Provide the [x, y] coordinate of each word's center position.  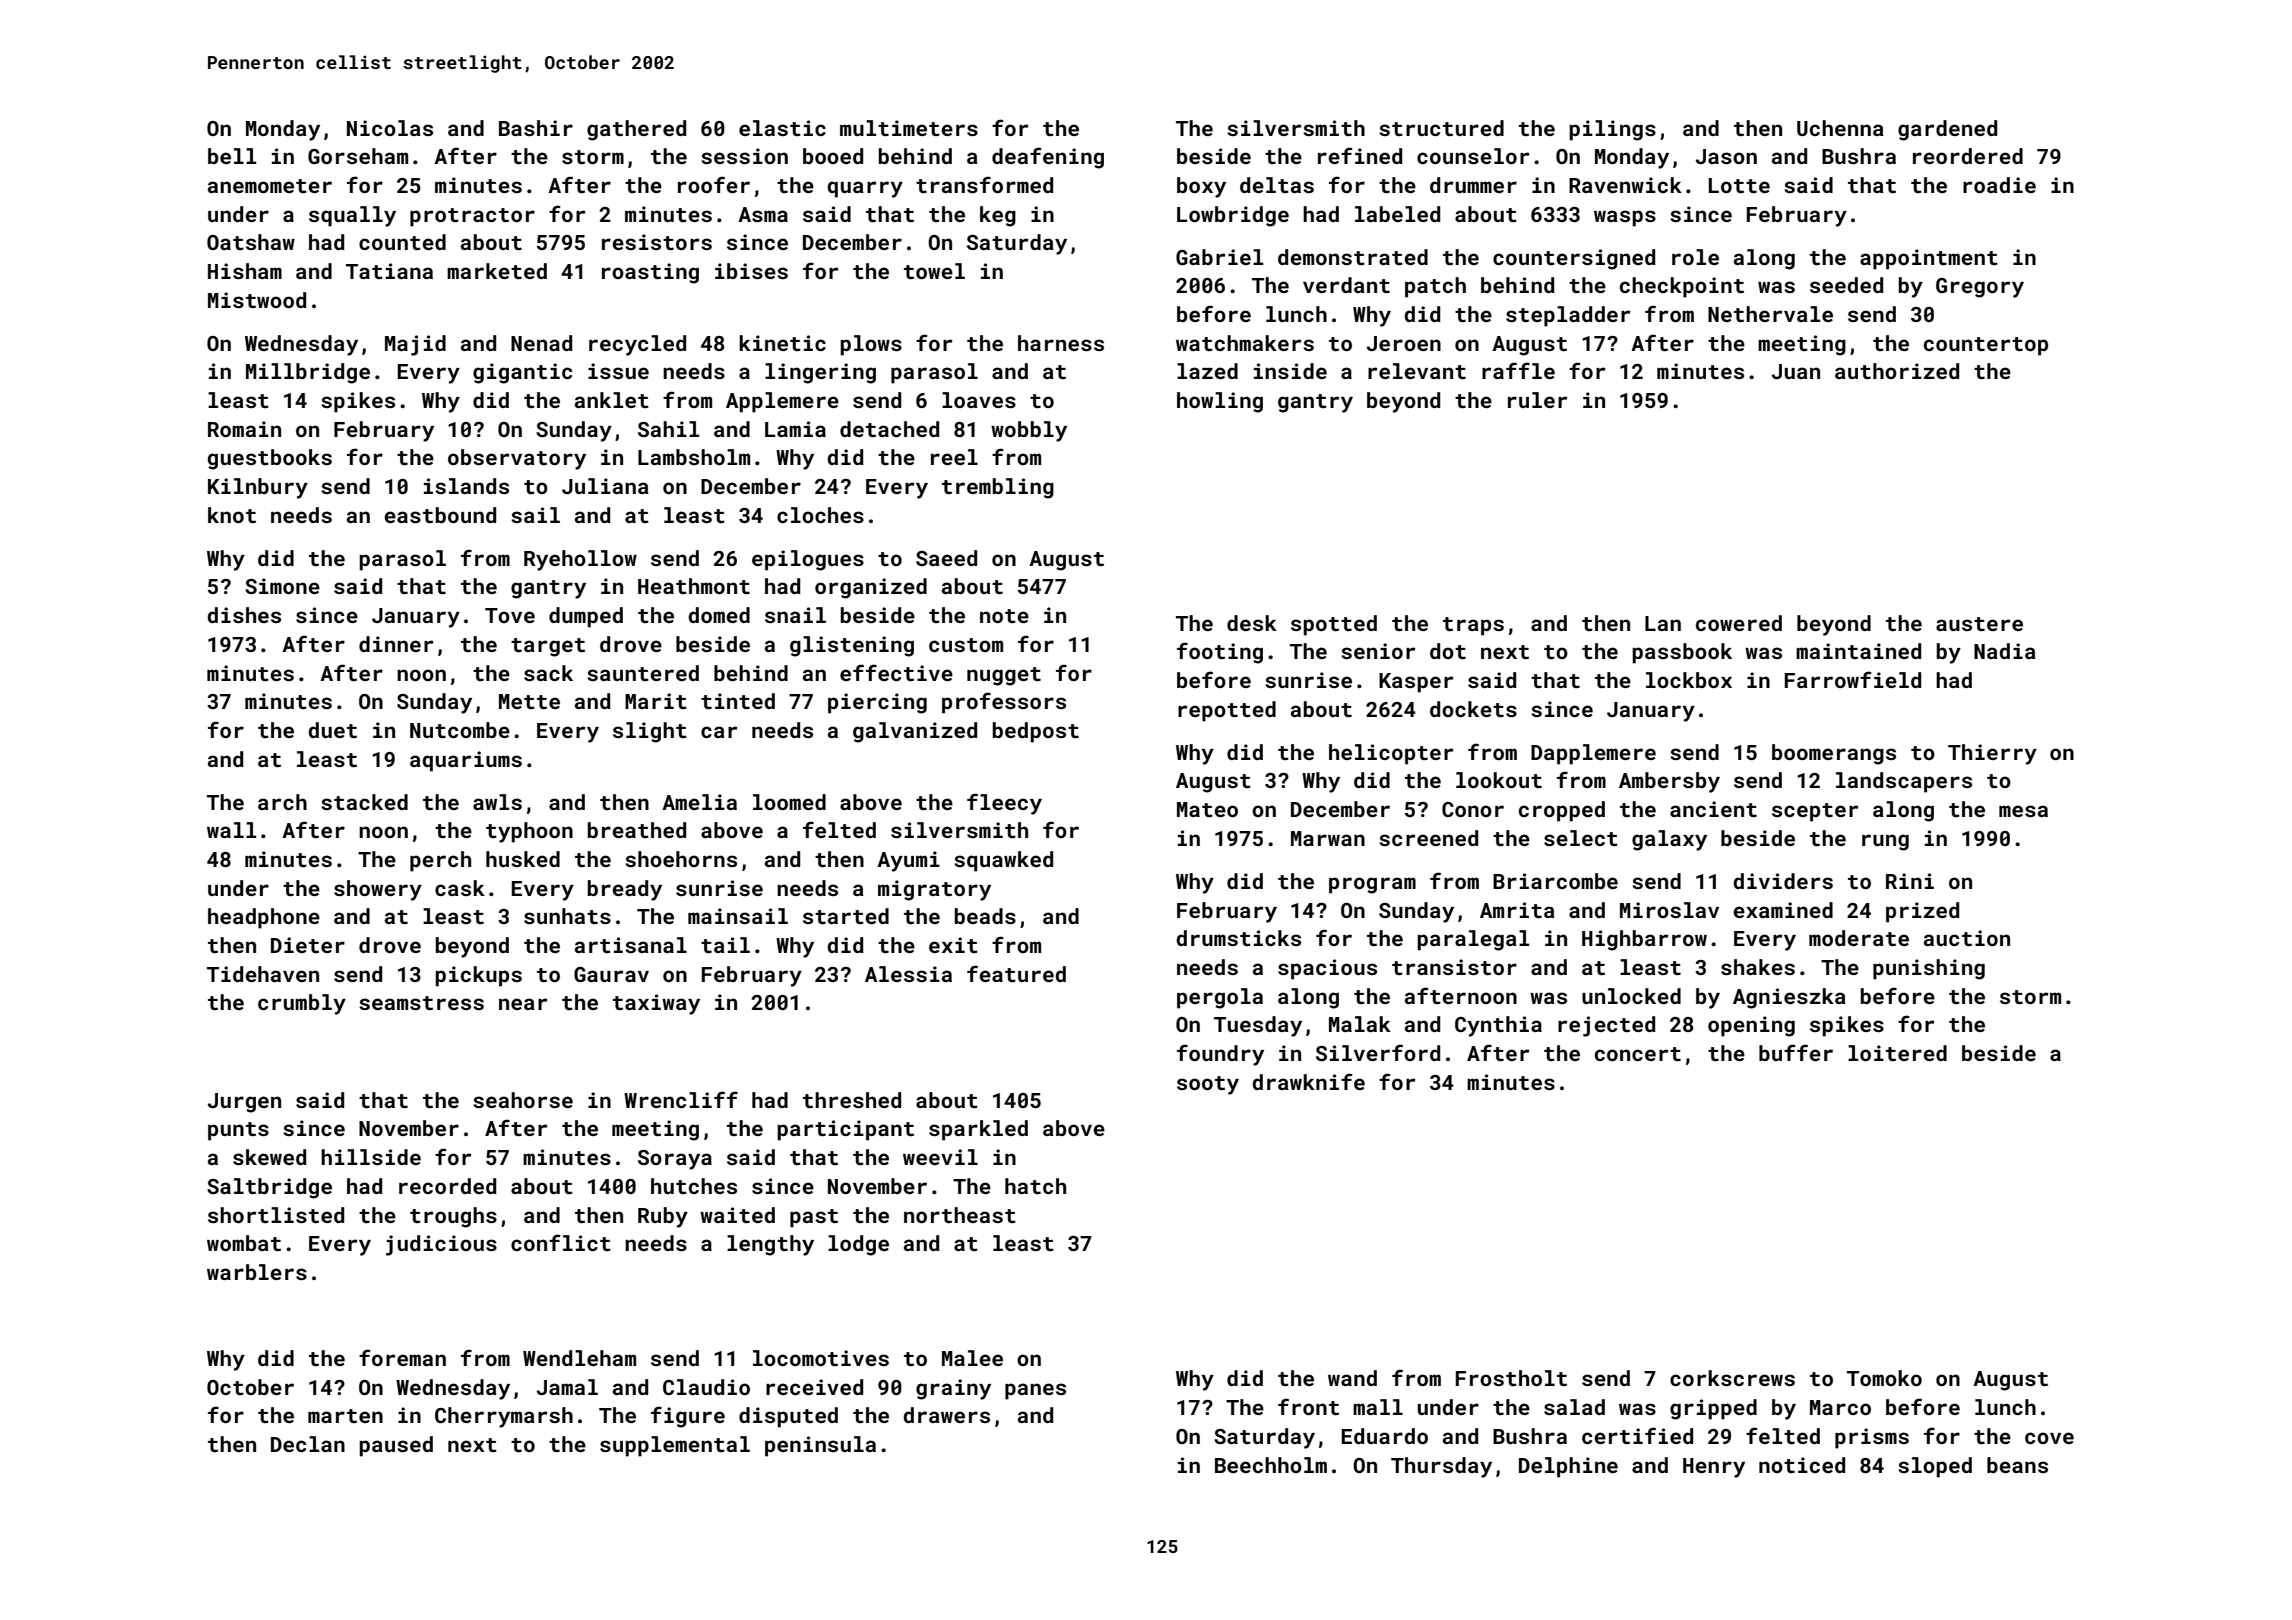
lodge [858, 1245]
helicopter [1391, 754]
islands [466, 486]
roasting [650, 273]
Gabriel [1219, 257]
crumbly [302, 1004]
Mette [529, 701]
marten [345, 1416]
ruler [1537, 400]
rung [1885, 842]
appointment [1929, 259]
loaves [979, 400]
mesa [2023, 811]
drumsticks [1238, 938]
